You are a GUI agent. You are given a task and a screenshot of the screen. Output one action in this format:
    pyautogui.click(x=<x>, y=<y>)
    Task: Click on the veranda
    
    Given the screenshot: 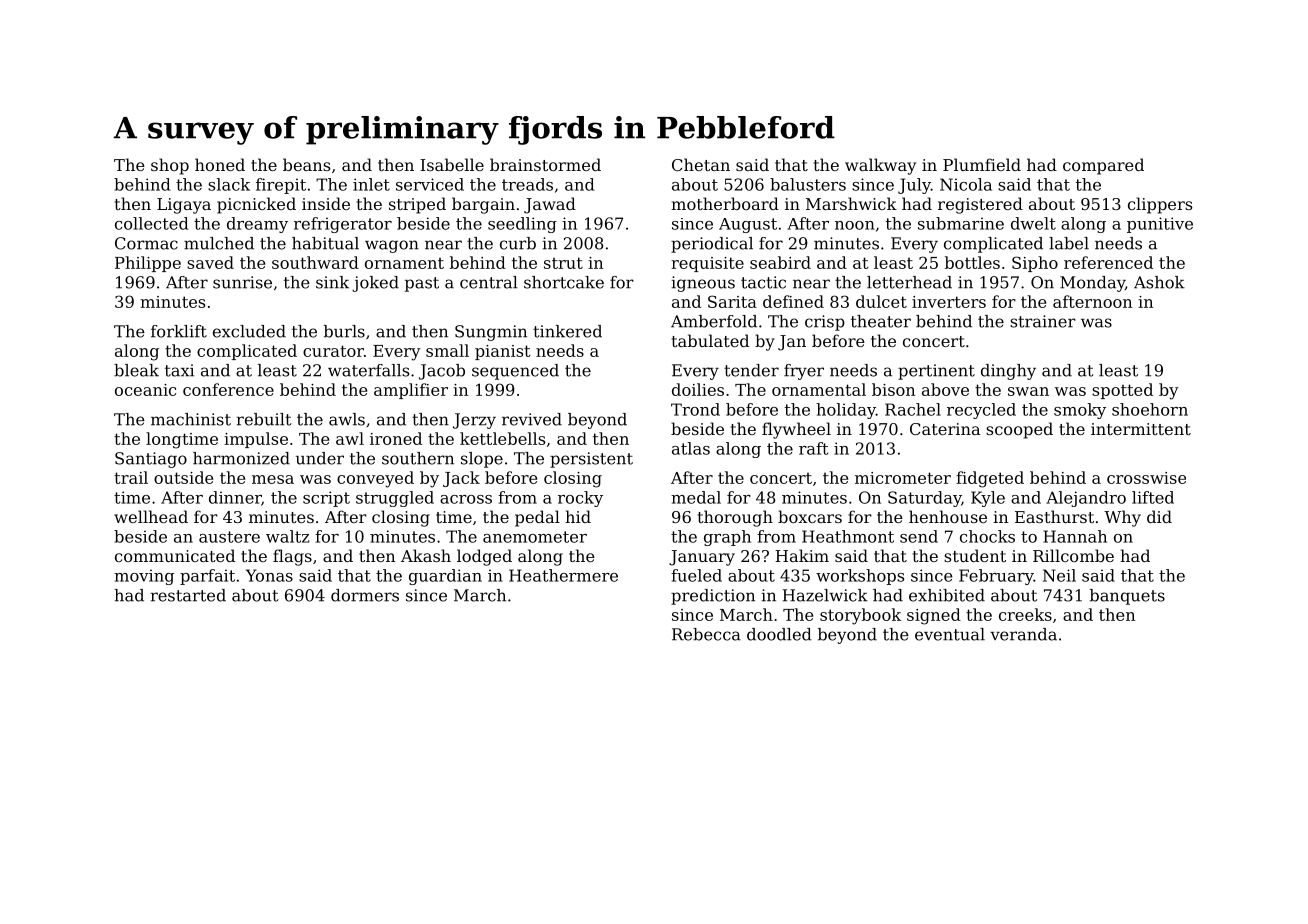 What is the action you would take?
    pyautogui.click(x=1023, y=634)
